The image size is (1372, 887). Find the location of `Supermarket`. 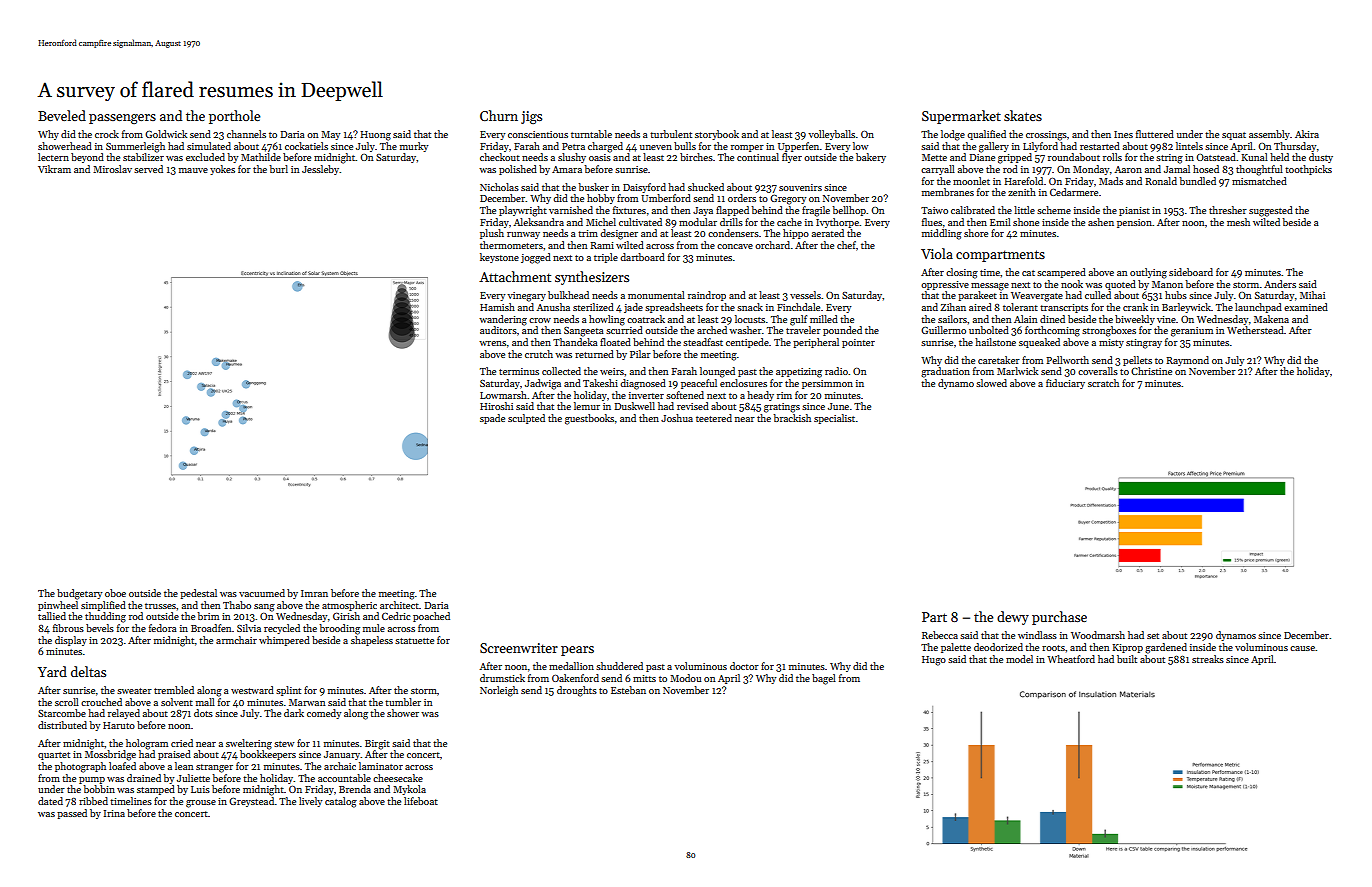

Supermarket is located at coordinates (961, 117).
